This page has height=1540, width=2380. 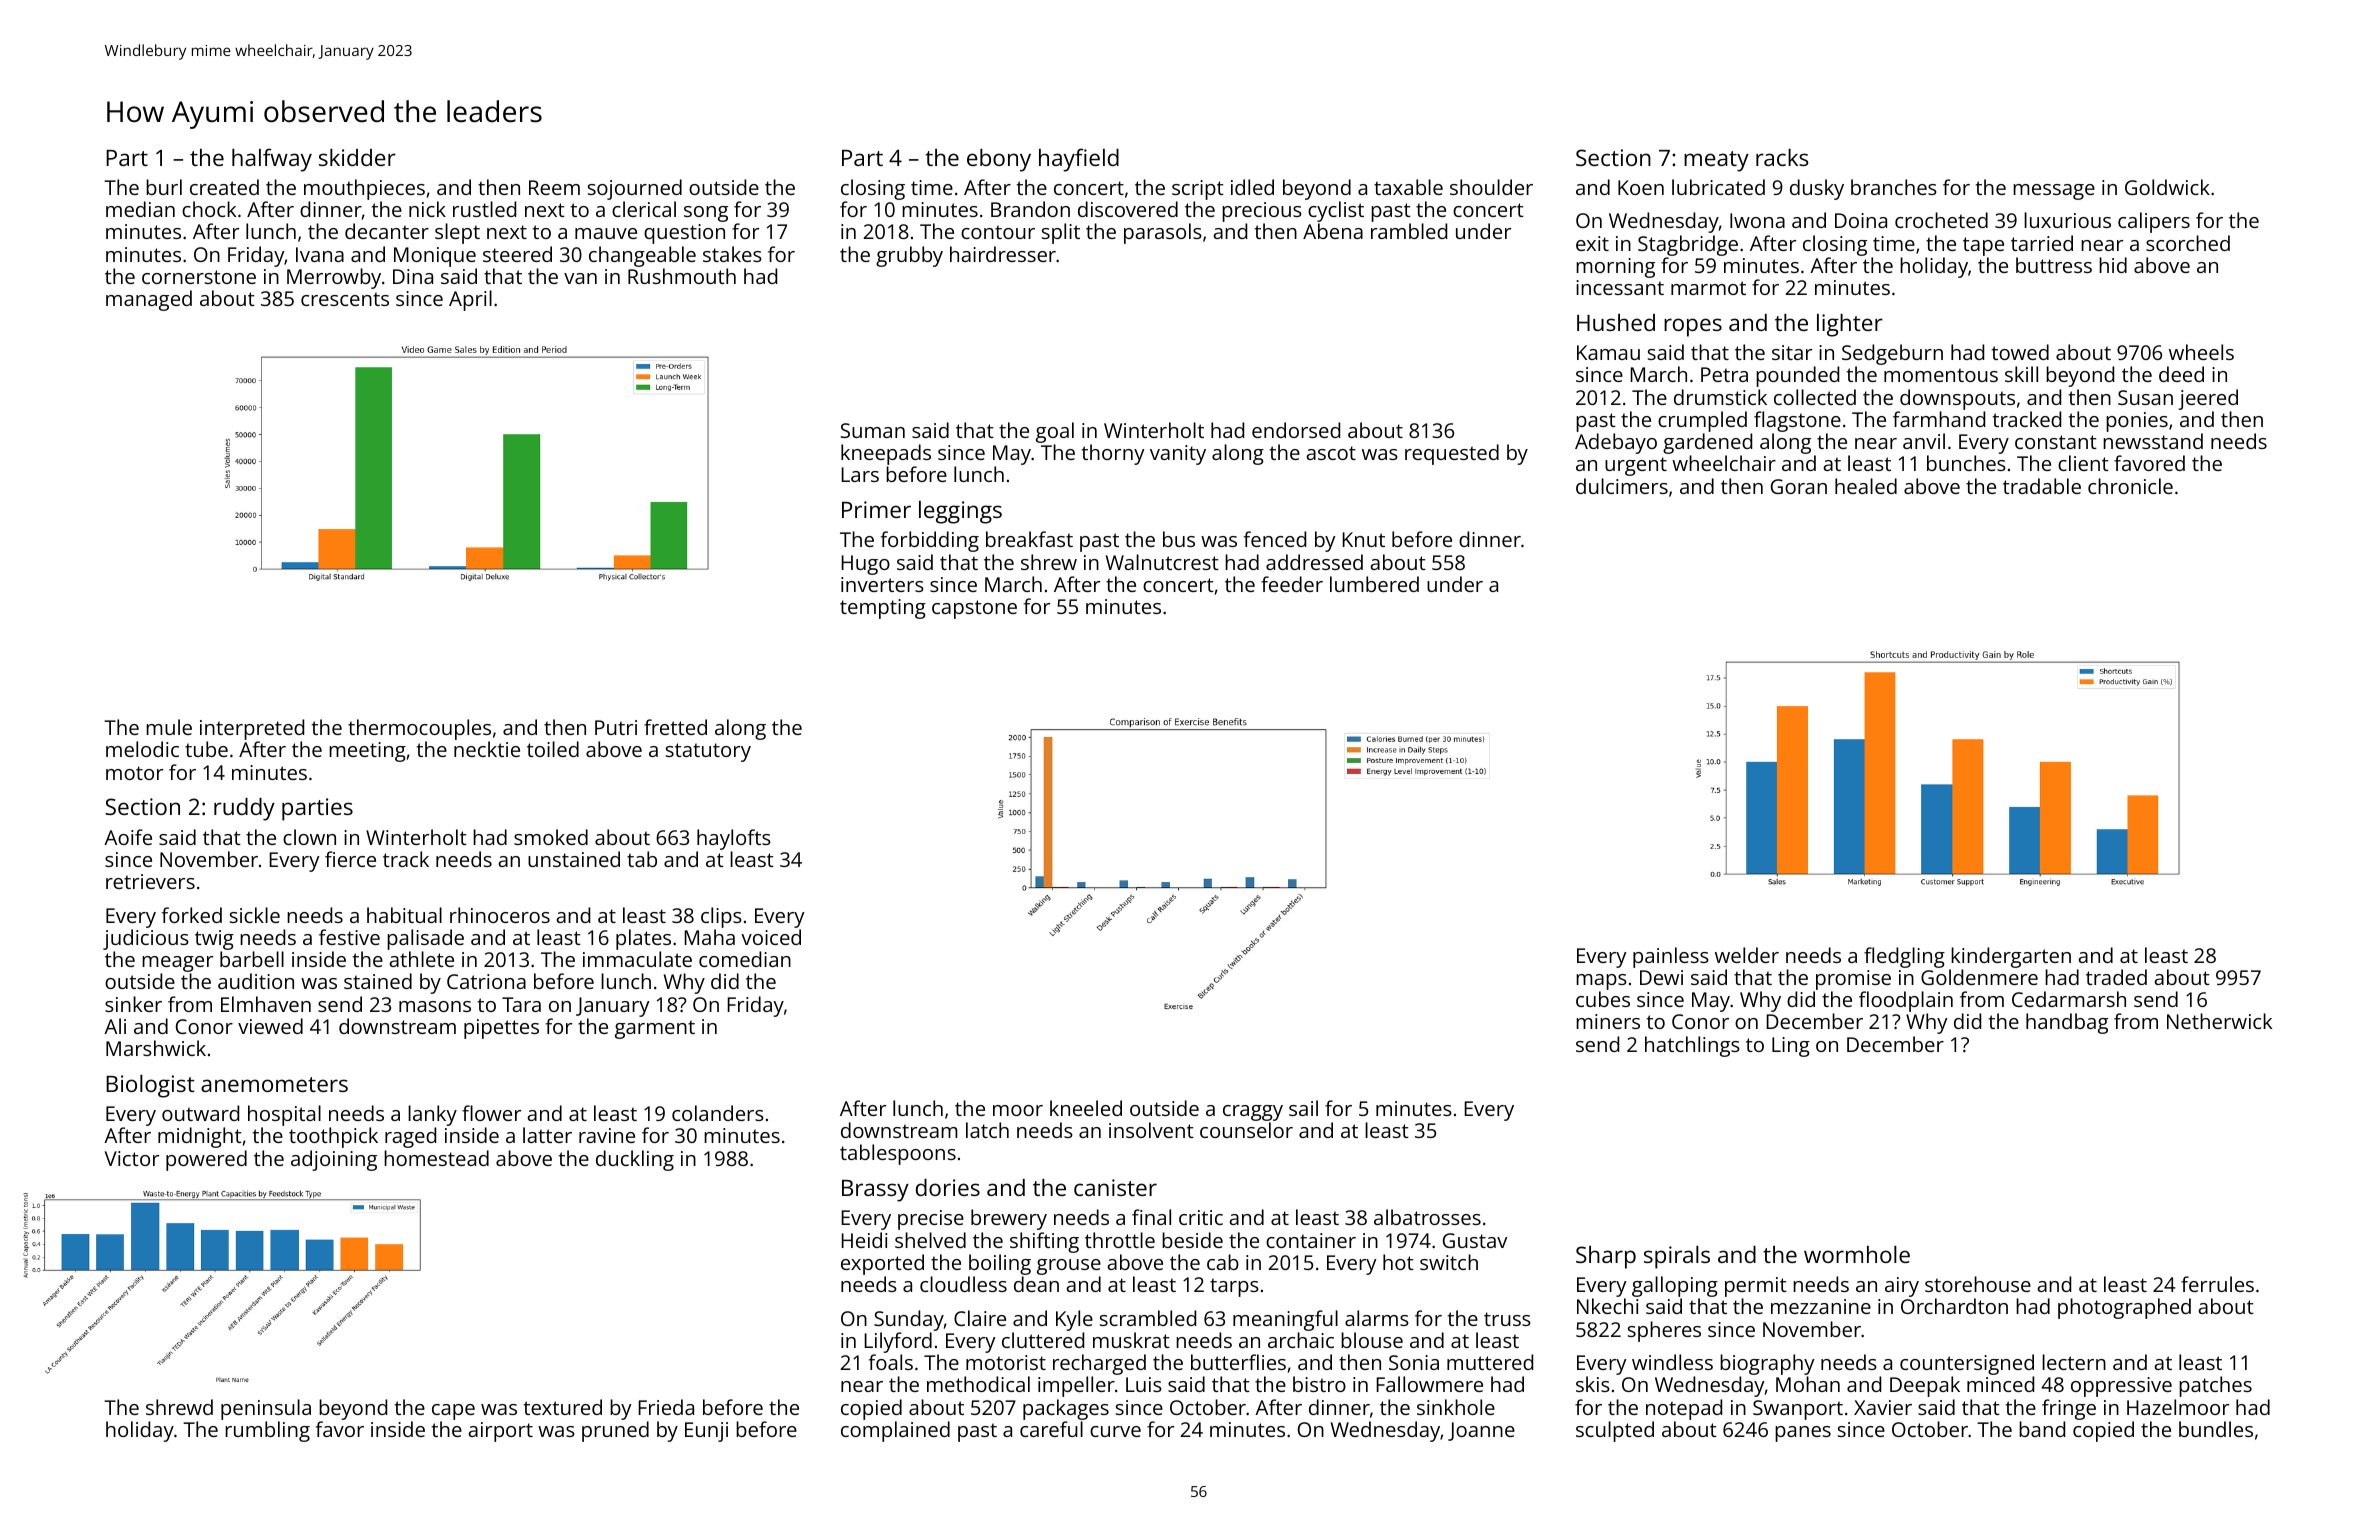 What do you see at coordinates (1374, 584) in the page?
I see `lumbered` at bounding box center [1374, 584].
